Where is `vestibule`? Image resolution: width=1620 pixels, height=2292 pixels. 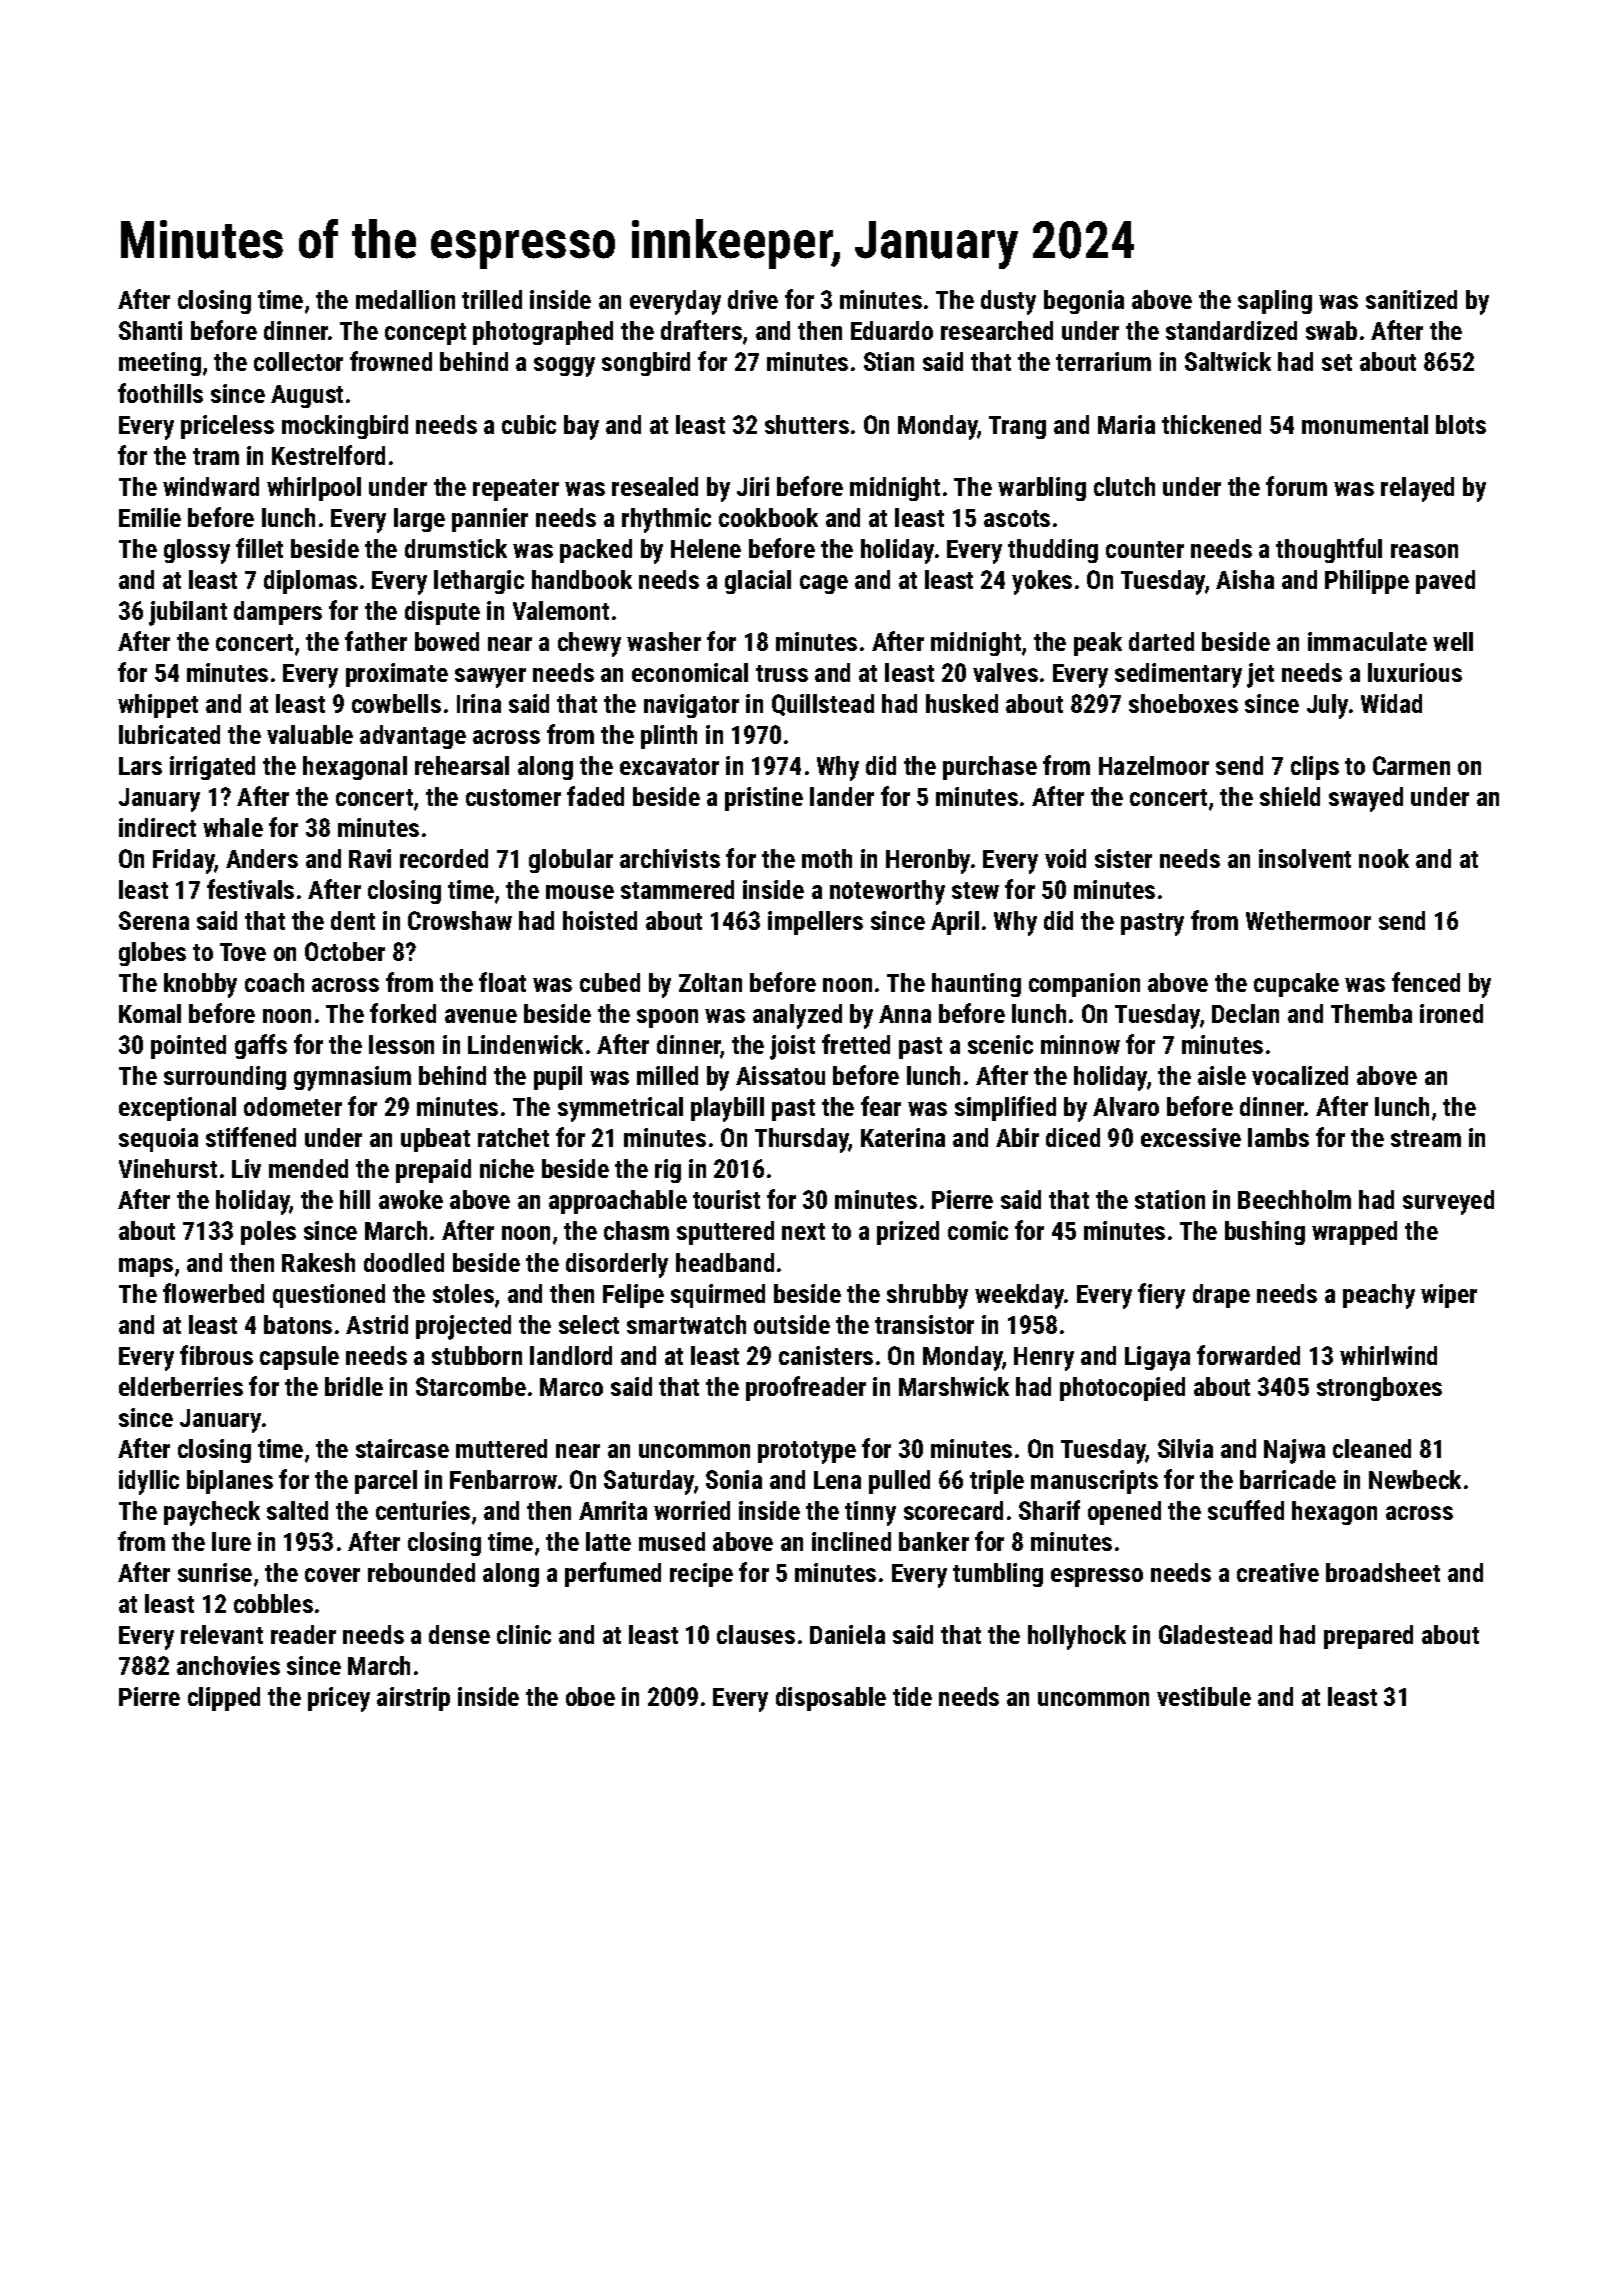
vestibule is located at coordinates (1204, 1696).
